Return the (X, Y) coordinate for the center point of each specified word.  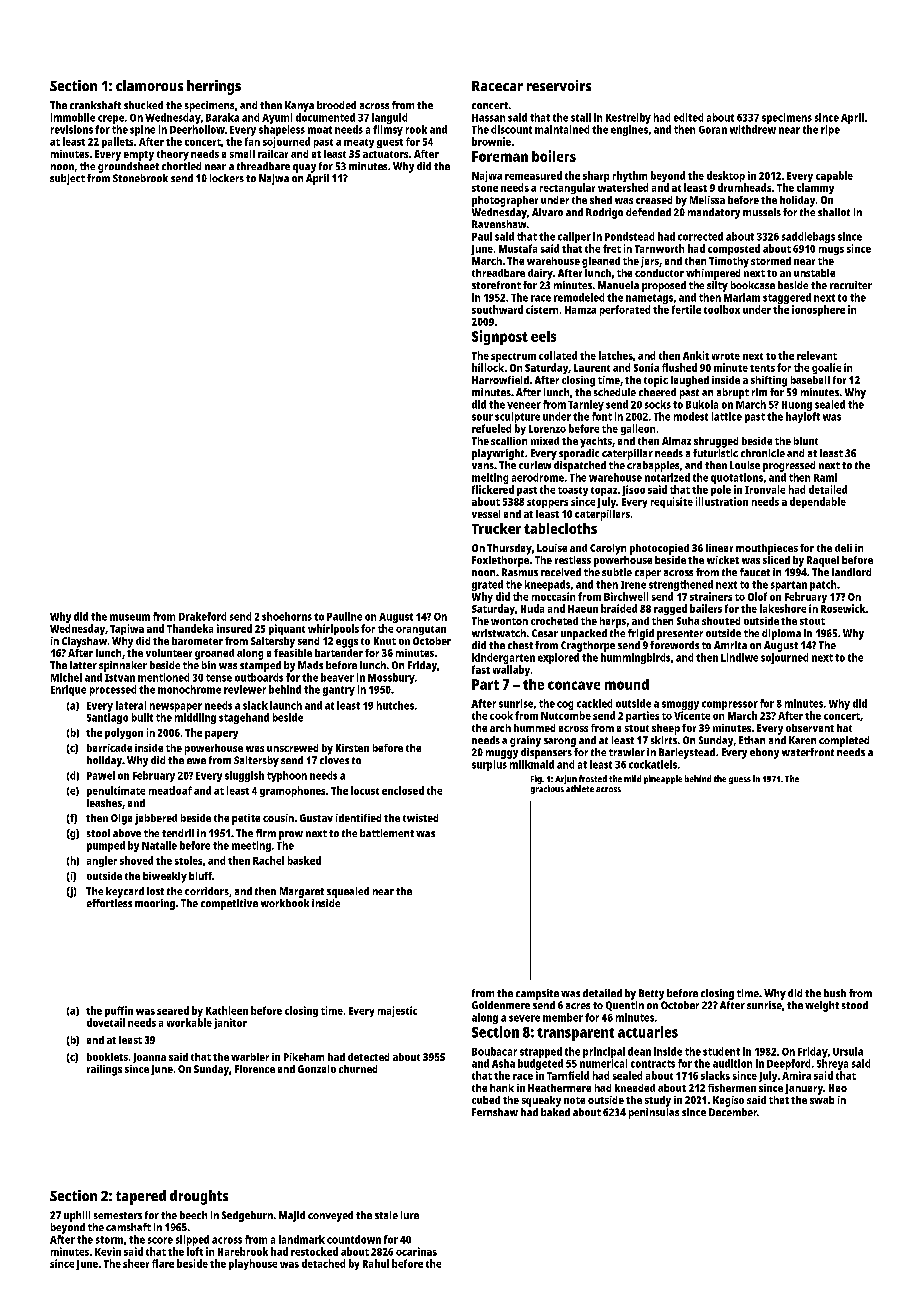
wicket (723, 560)
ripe (830, 130)
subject (67, 179)
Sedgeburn (247, 1216)
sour (482, 417)
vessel (486, 514)
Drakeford (202, 616)
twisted (420, 818)
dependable (818, 502)
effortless (109, 903)
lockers (227, 178)
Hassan (488, 118)
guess (740, 780)
